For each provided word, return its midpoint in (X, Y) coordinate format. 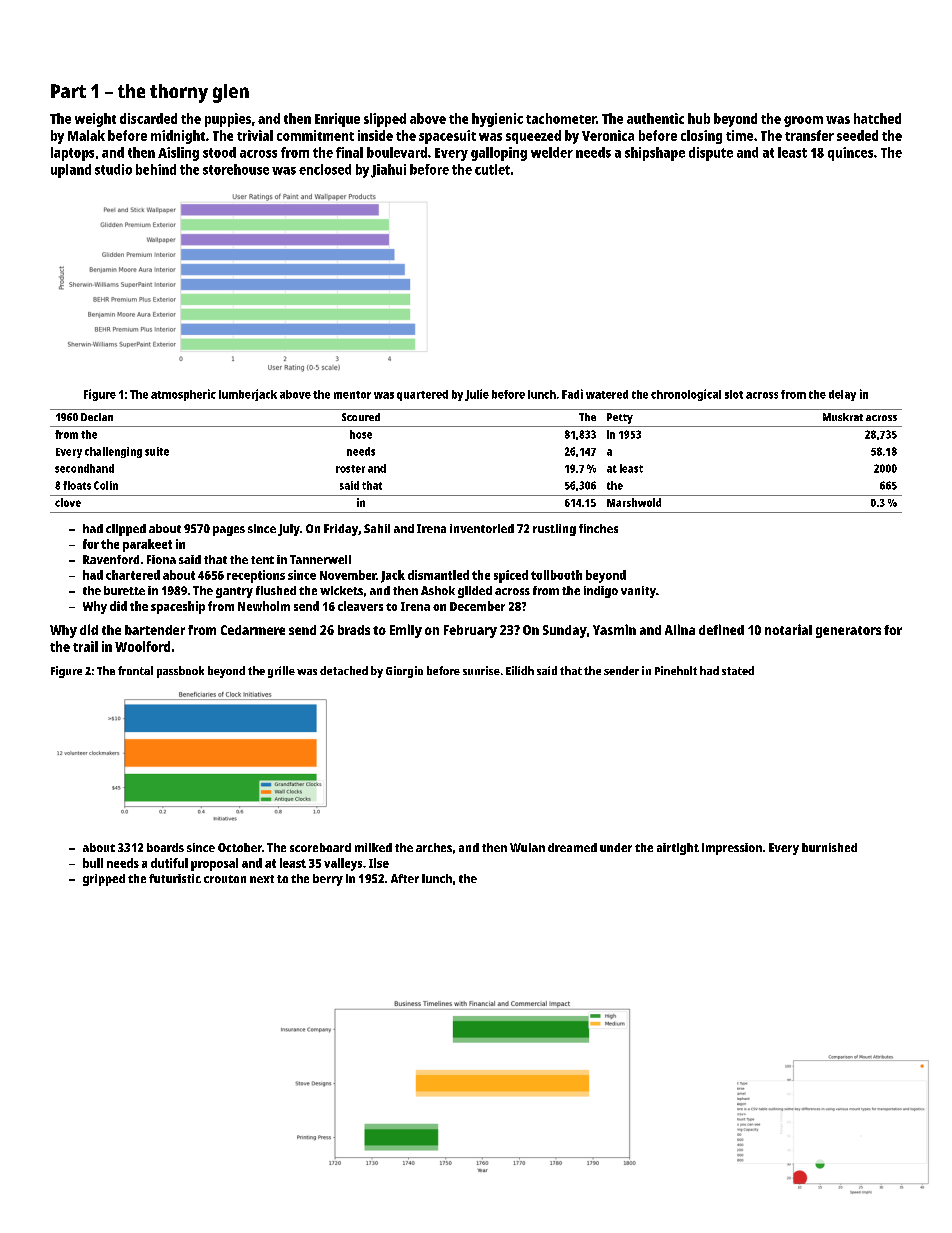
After (405, 878)
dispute (711, 154)
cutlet (492, 169)
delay (842, 395)
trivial (255, 135)
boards (165, 847)
